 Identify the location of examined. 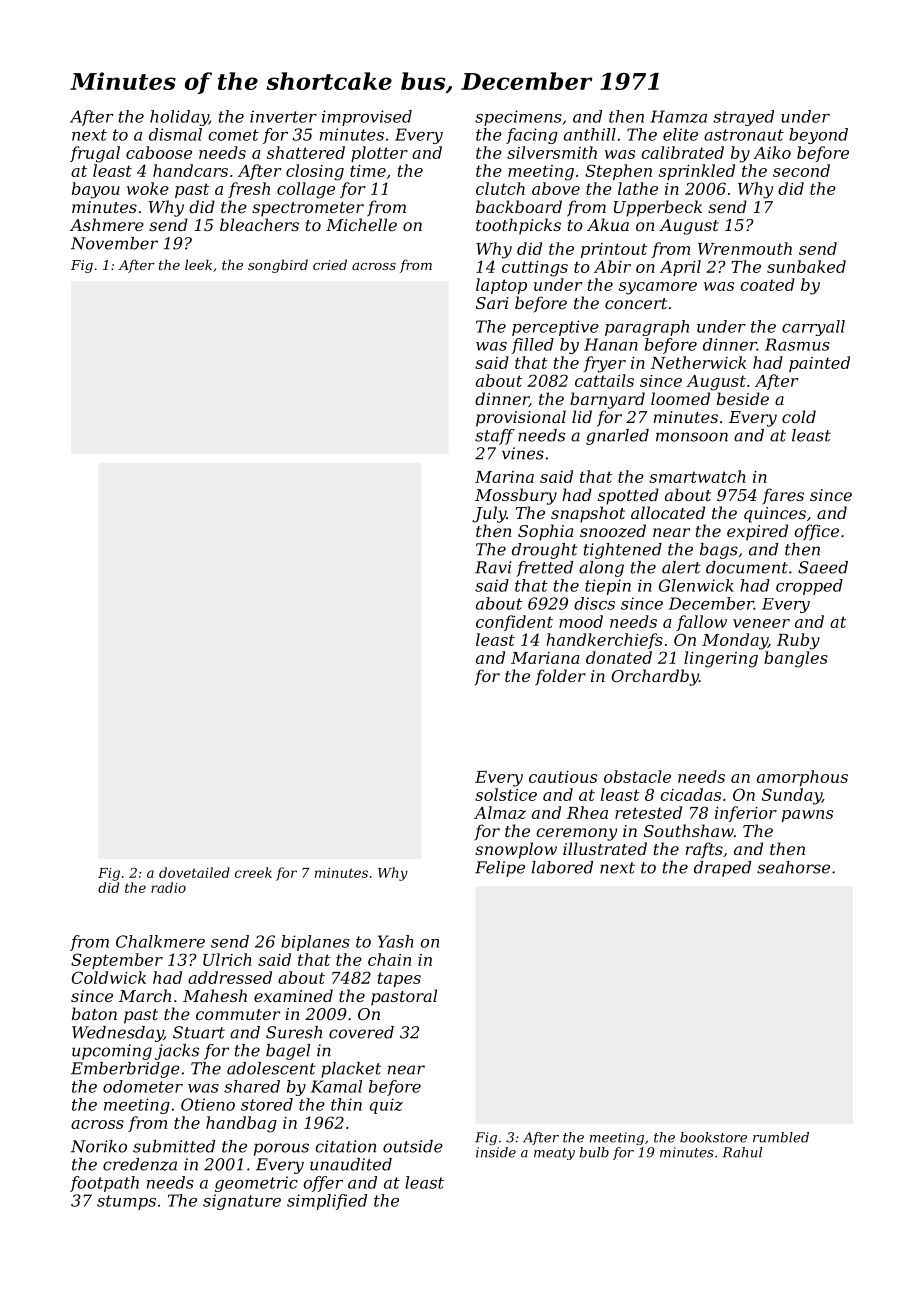
(293, 995).
